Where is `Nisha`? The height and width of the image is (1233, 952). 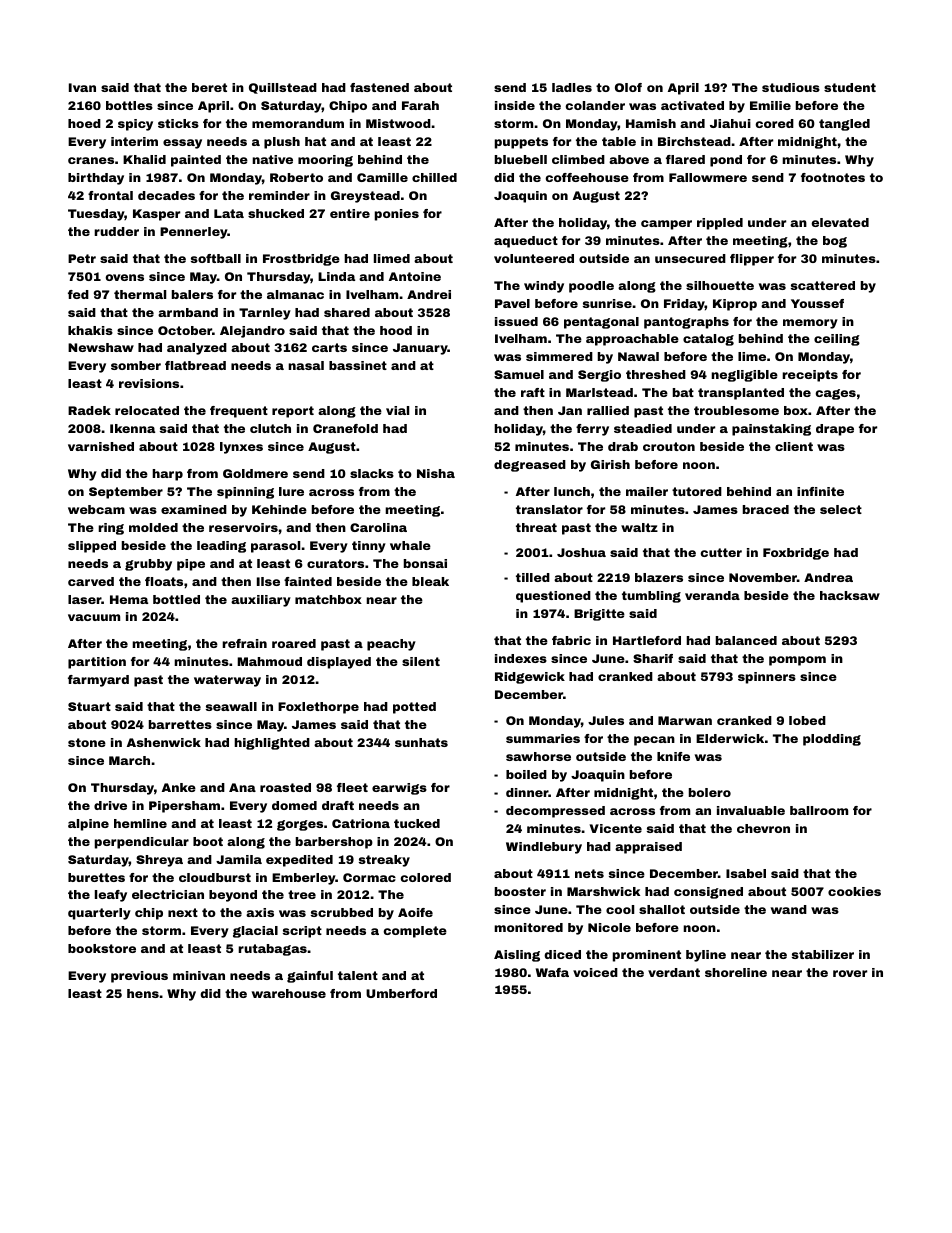
Nisha is located at coordinates (436, 473).
